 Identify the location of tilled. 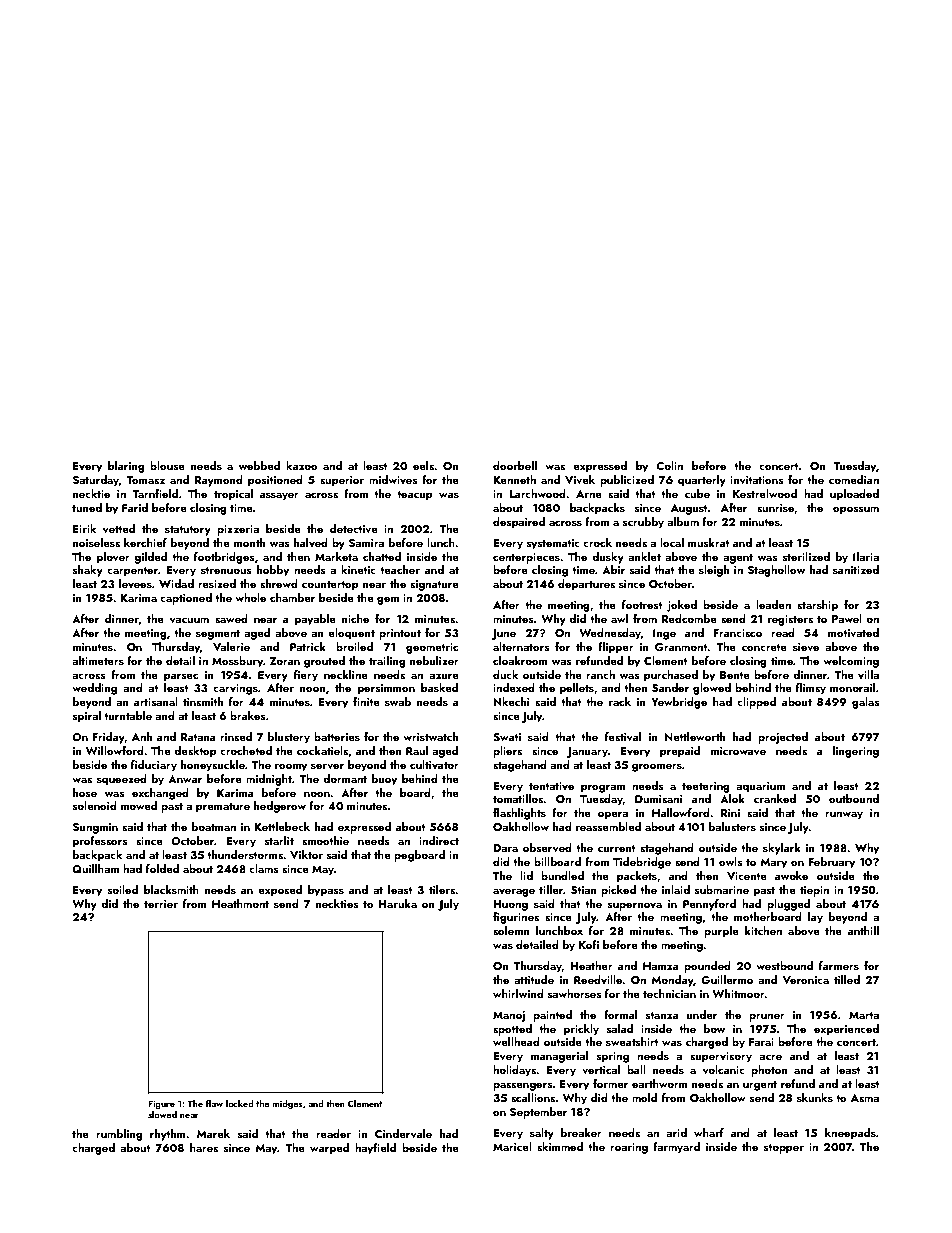
(847, 979).
